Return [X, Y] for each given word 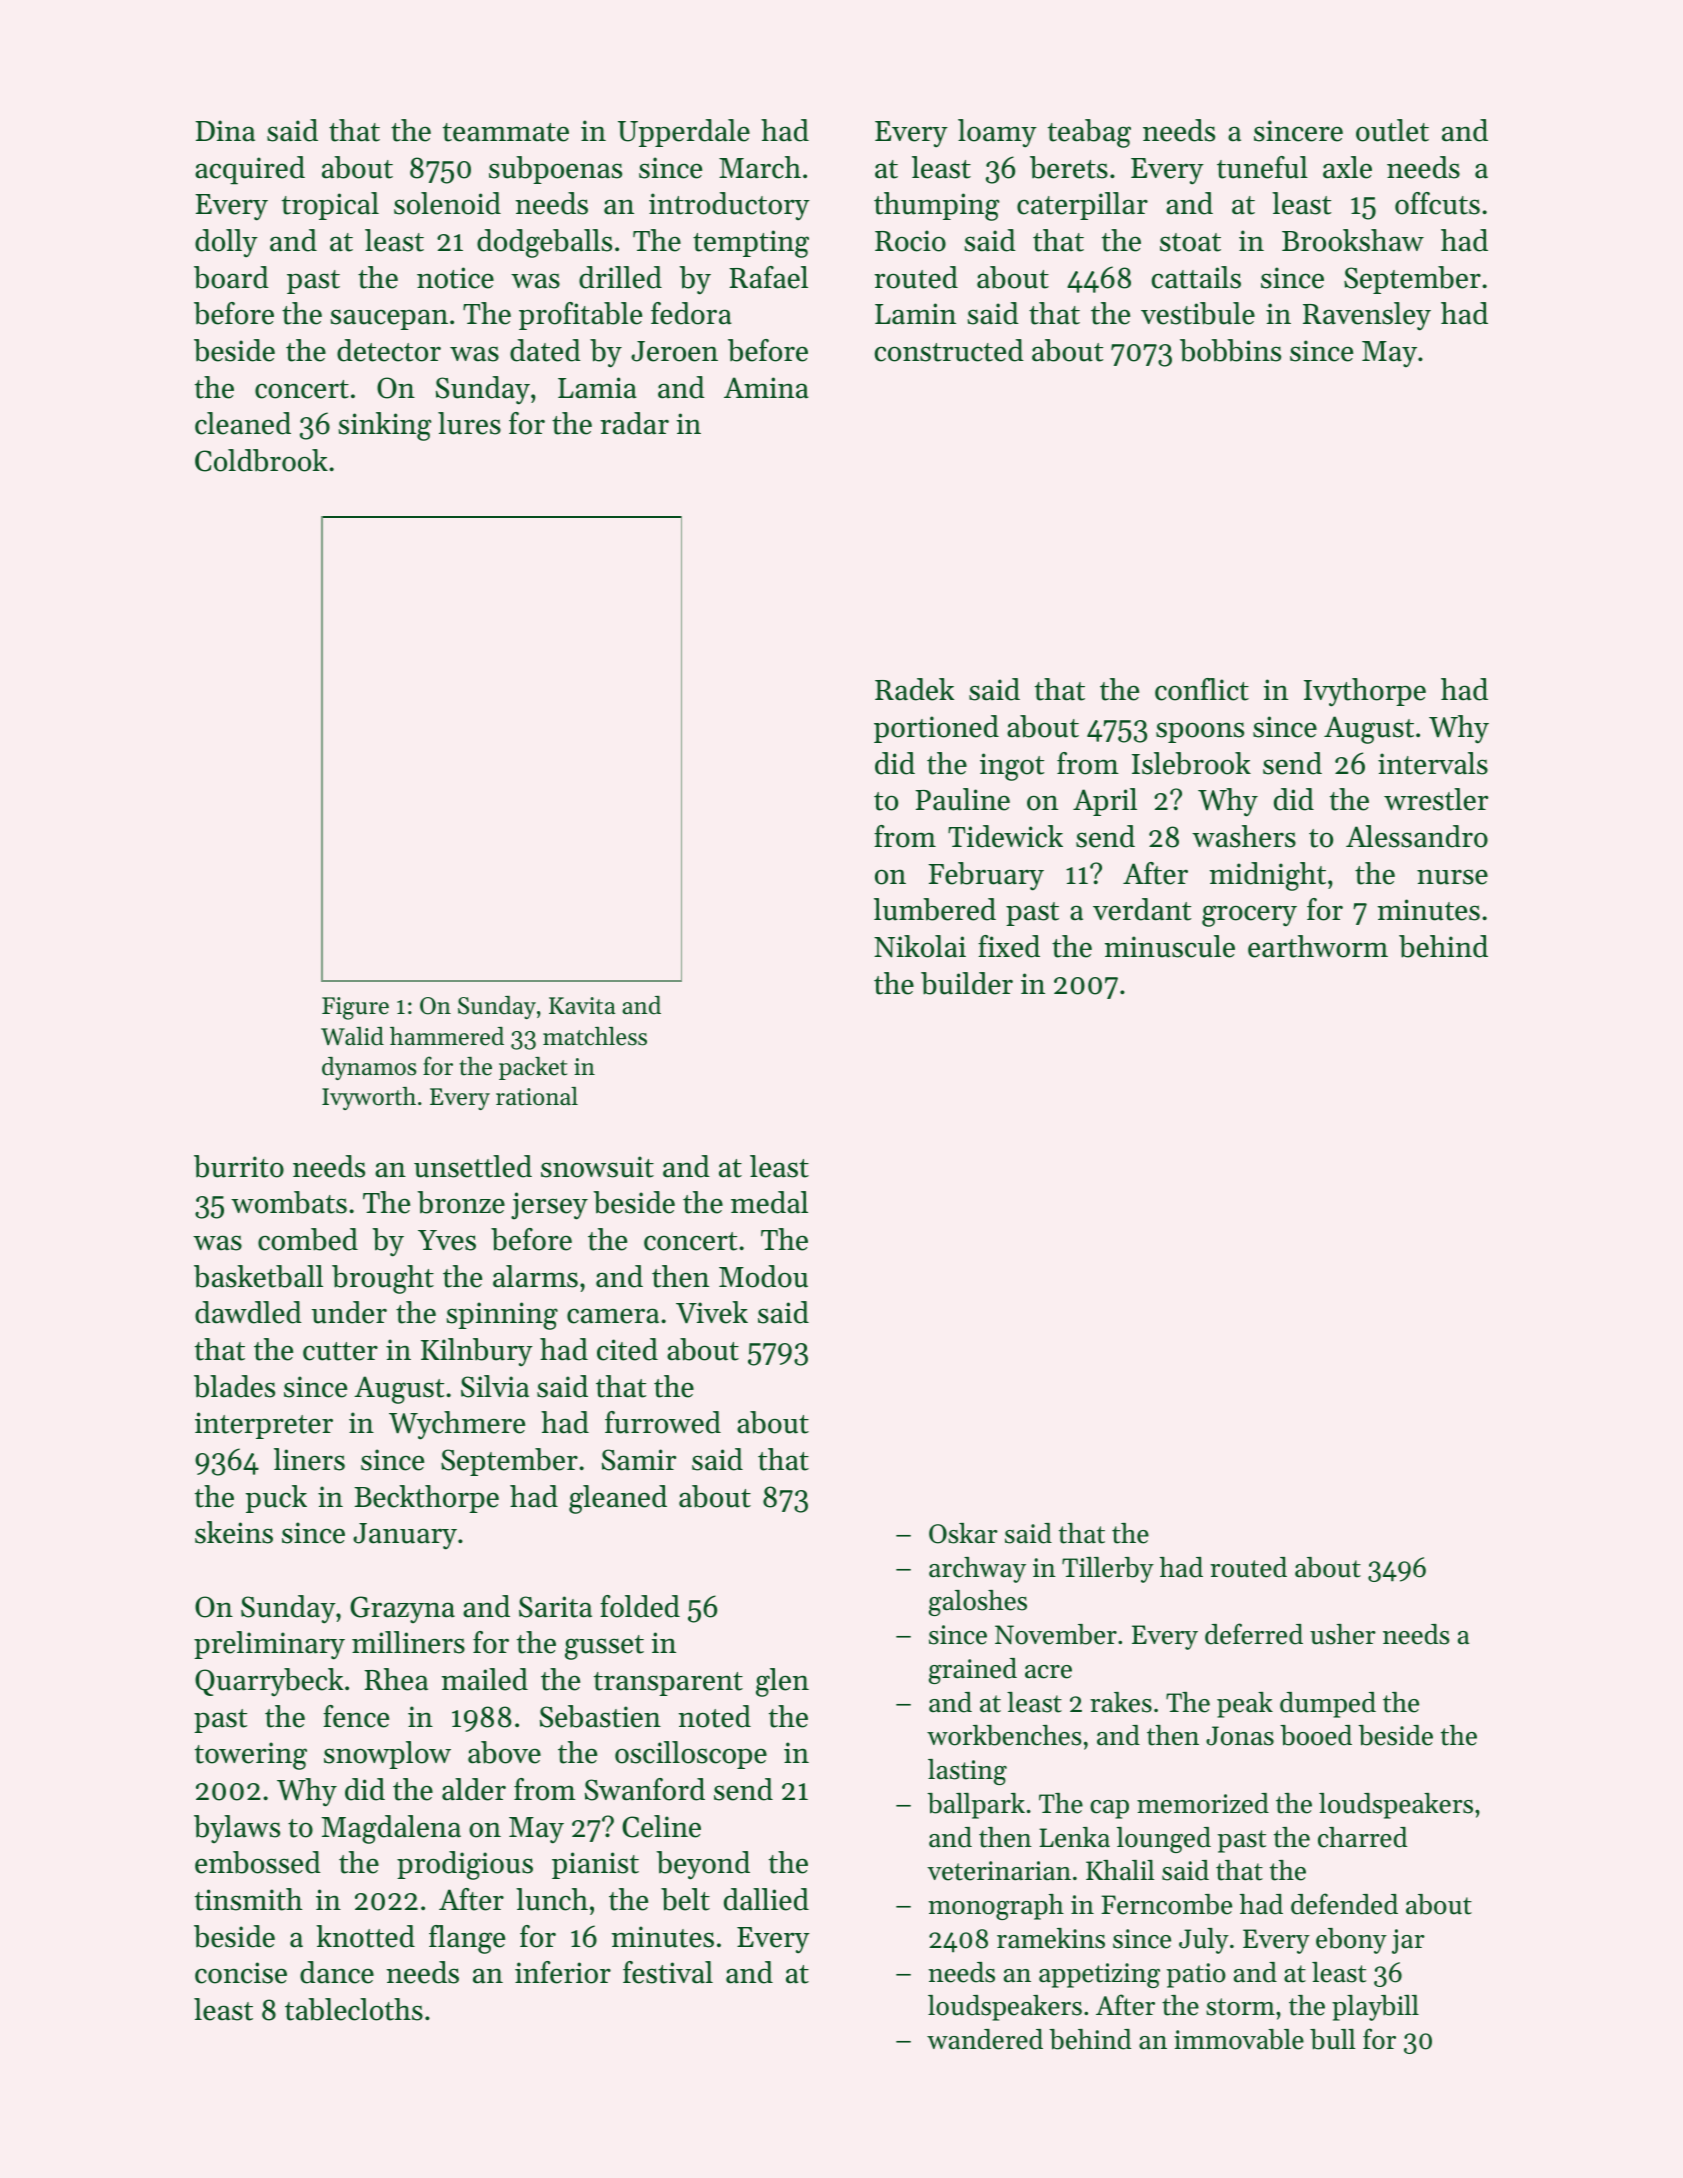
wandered [985, 2039]
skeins [234, 1532]
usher [1343, 1634]
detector [389, 350]
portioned [936, 729]
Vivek [712, 1312]
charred [1362, 1837]
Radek [914, 689]
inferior [563, 1972]
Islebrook [1191, 763]
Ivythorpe [1365, 692]
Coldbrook [261, 460]
